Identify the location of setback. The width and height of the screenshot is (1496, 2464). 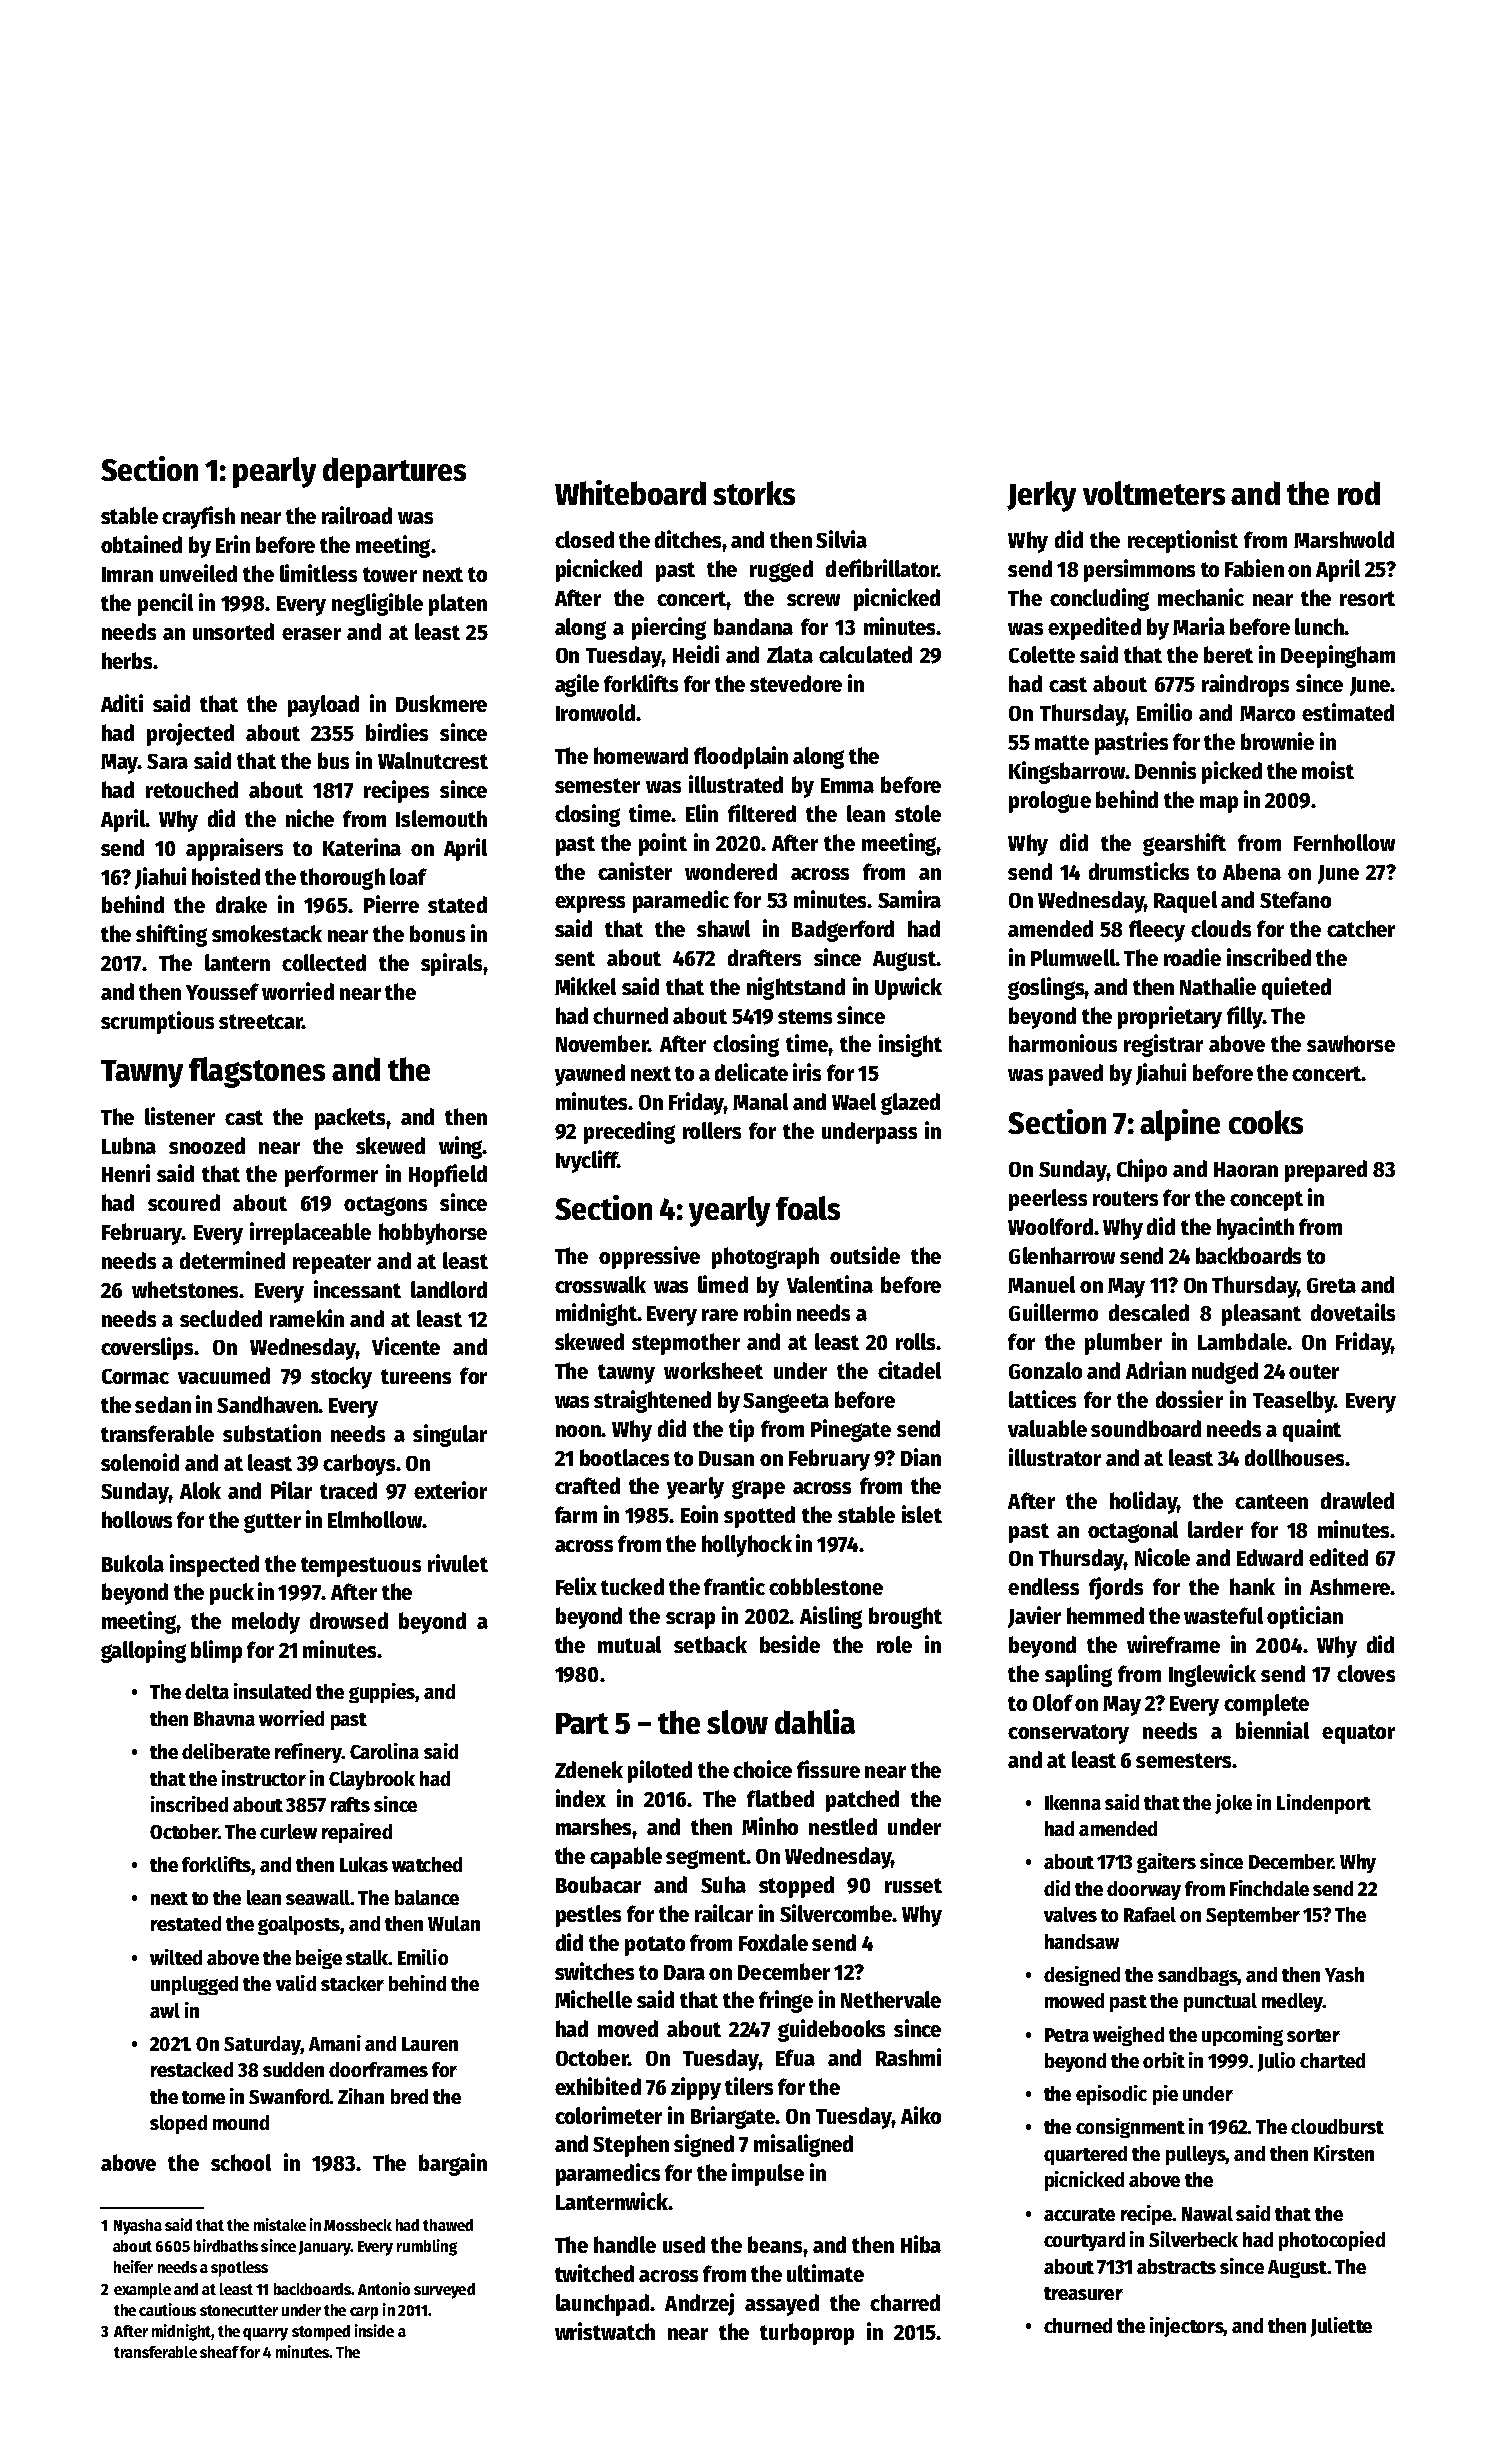
(710, 1644).
